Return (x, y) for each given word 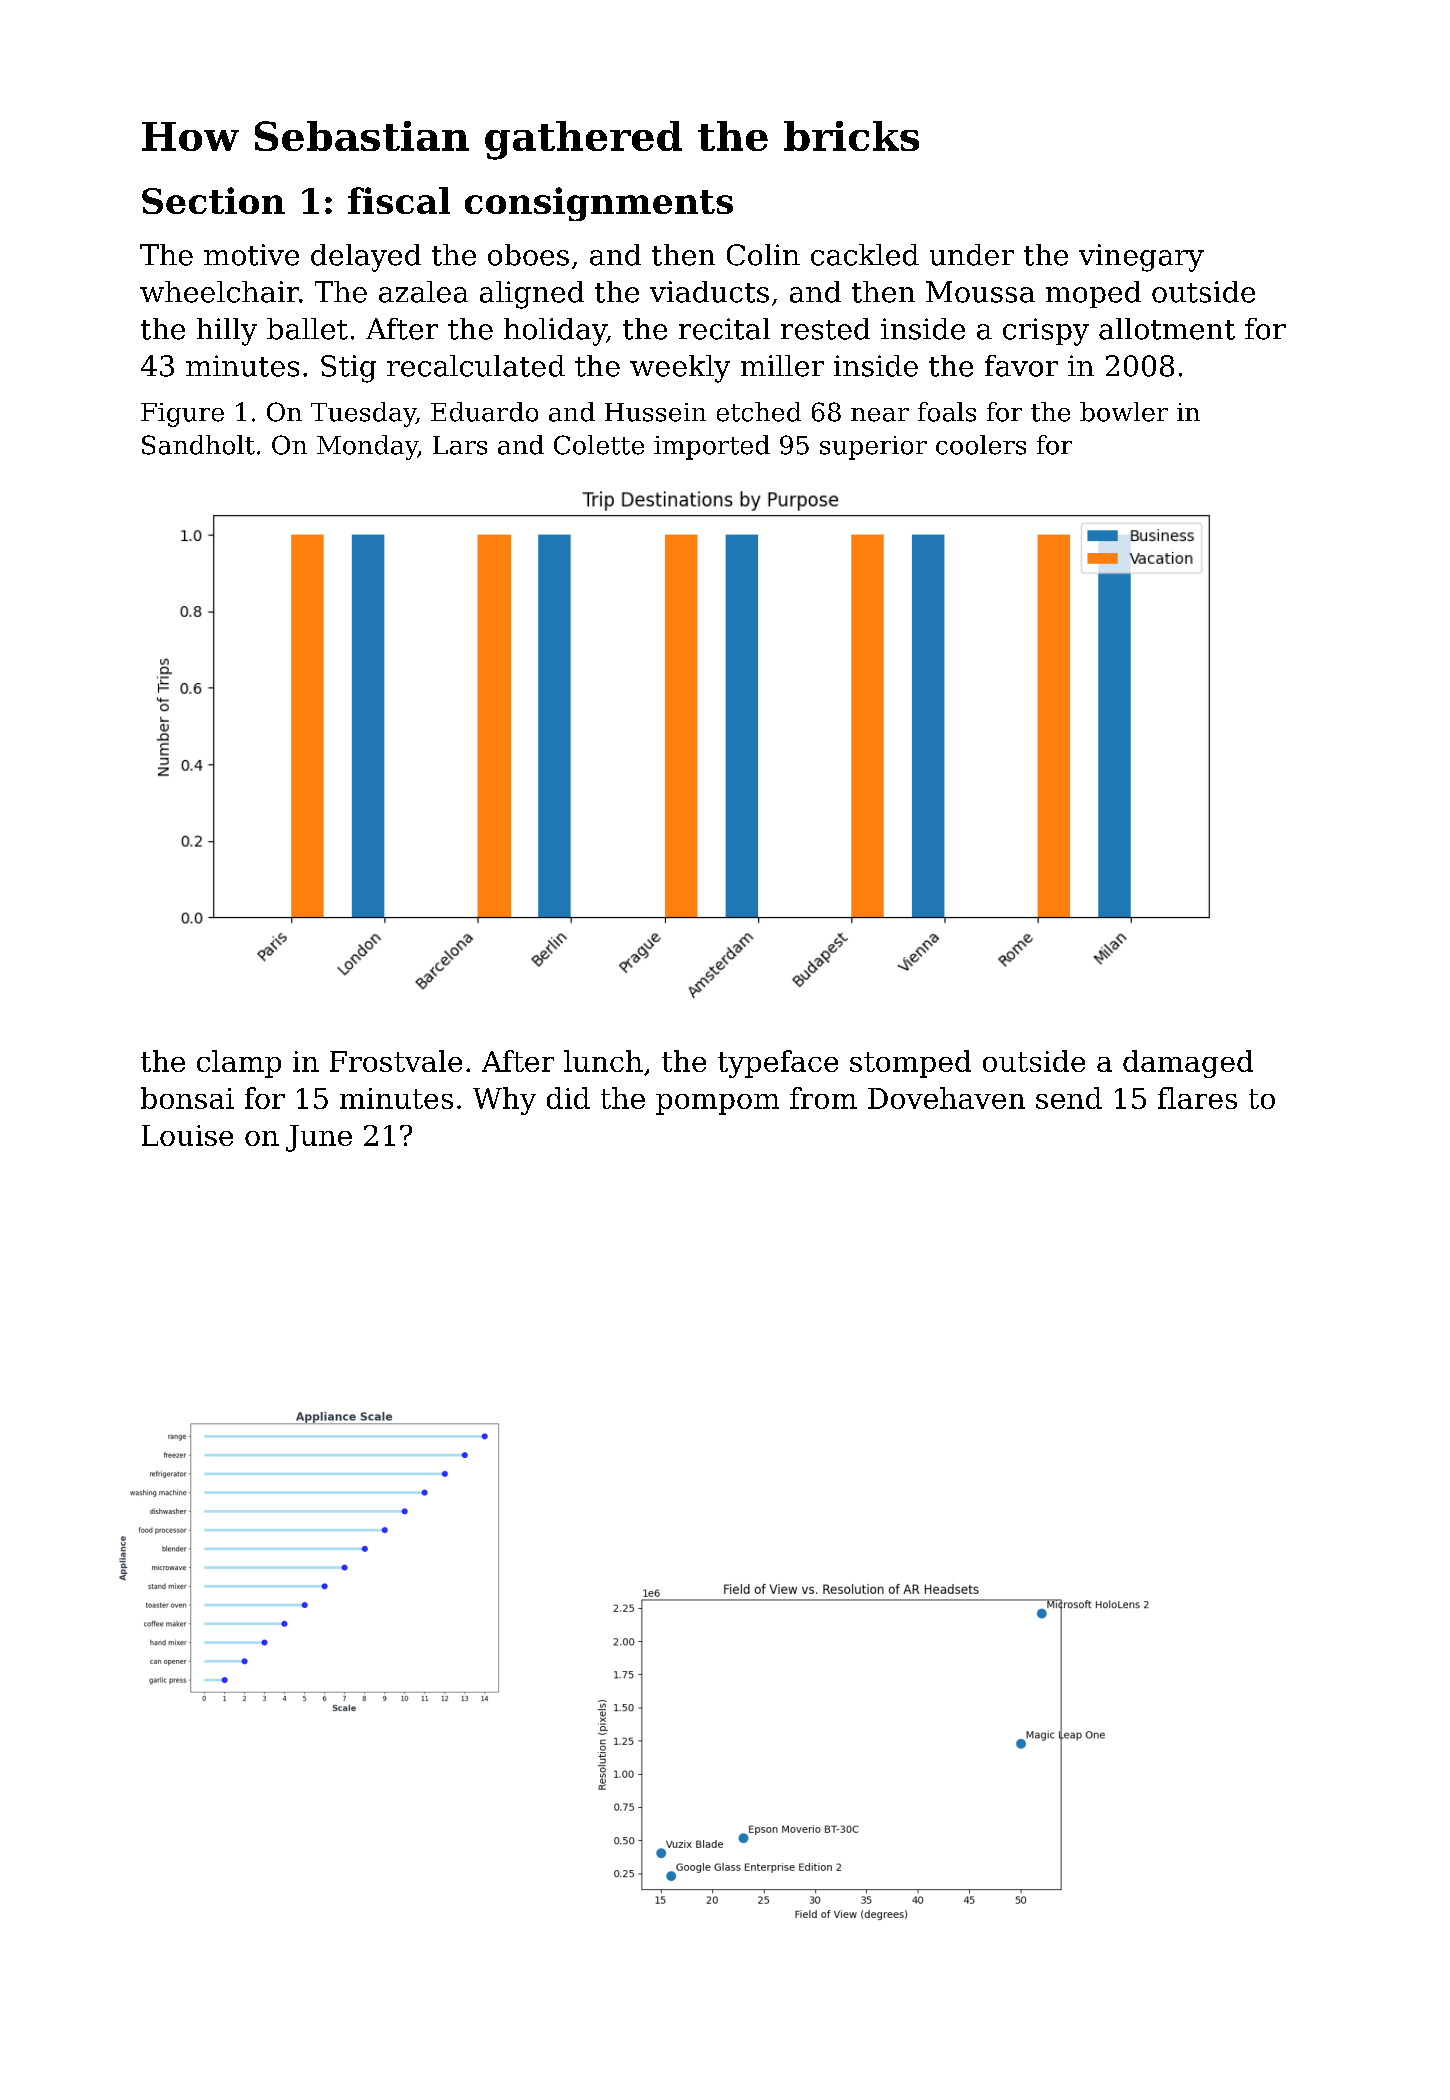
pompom (717, 1104)
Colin (763, 255)
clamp (239, 1064)
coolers (981, 445)
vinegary (1141, 258)
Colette (599, 445)
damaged (1188, 1064)
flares (1197, 1098)
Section (213, 200)
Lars (460, 445)
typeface (778, 1064)
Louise (187, 1135)
